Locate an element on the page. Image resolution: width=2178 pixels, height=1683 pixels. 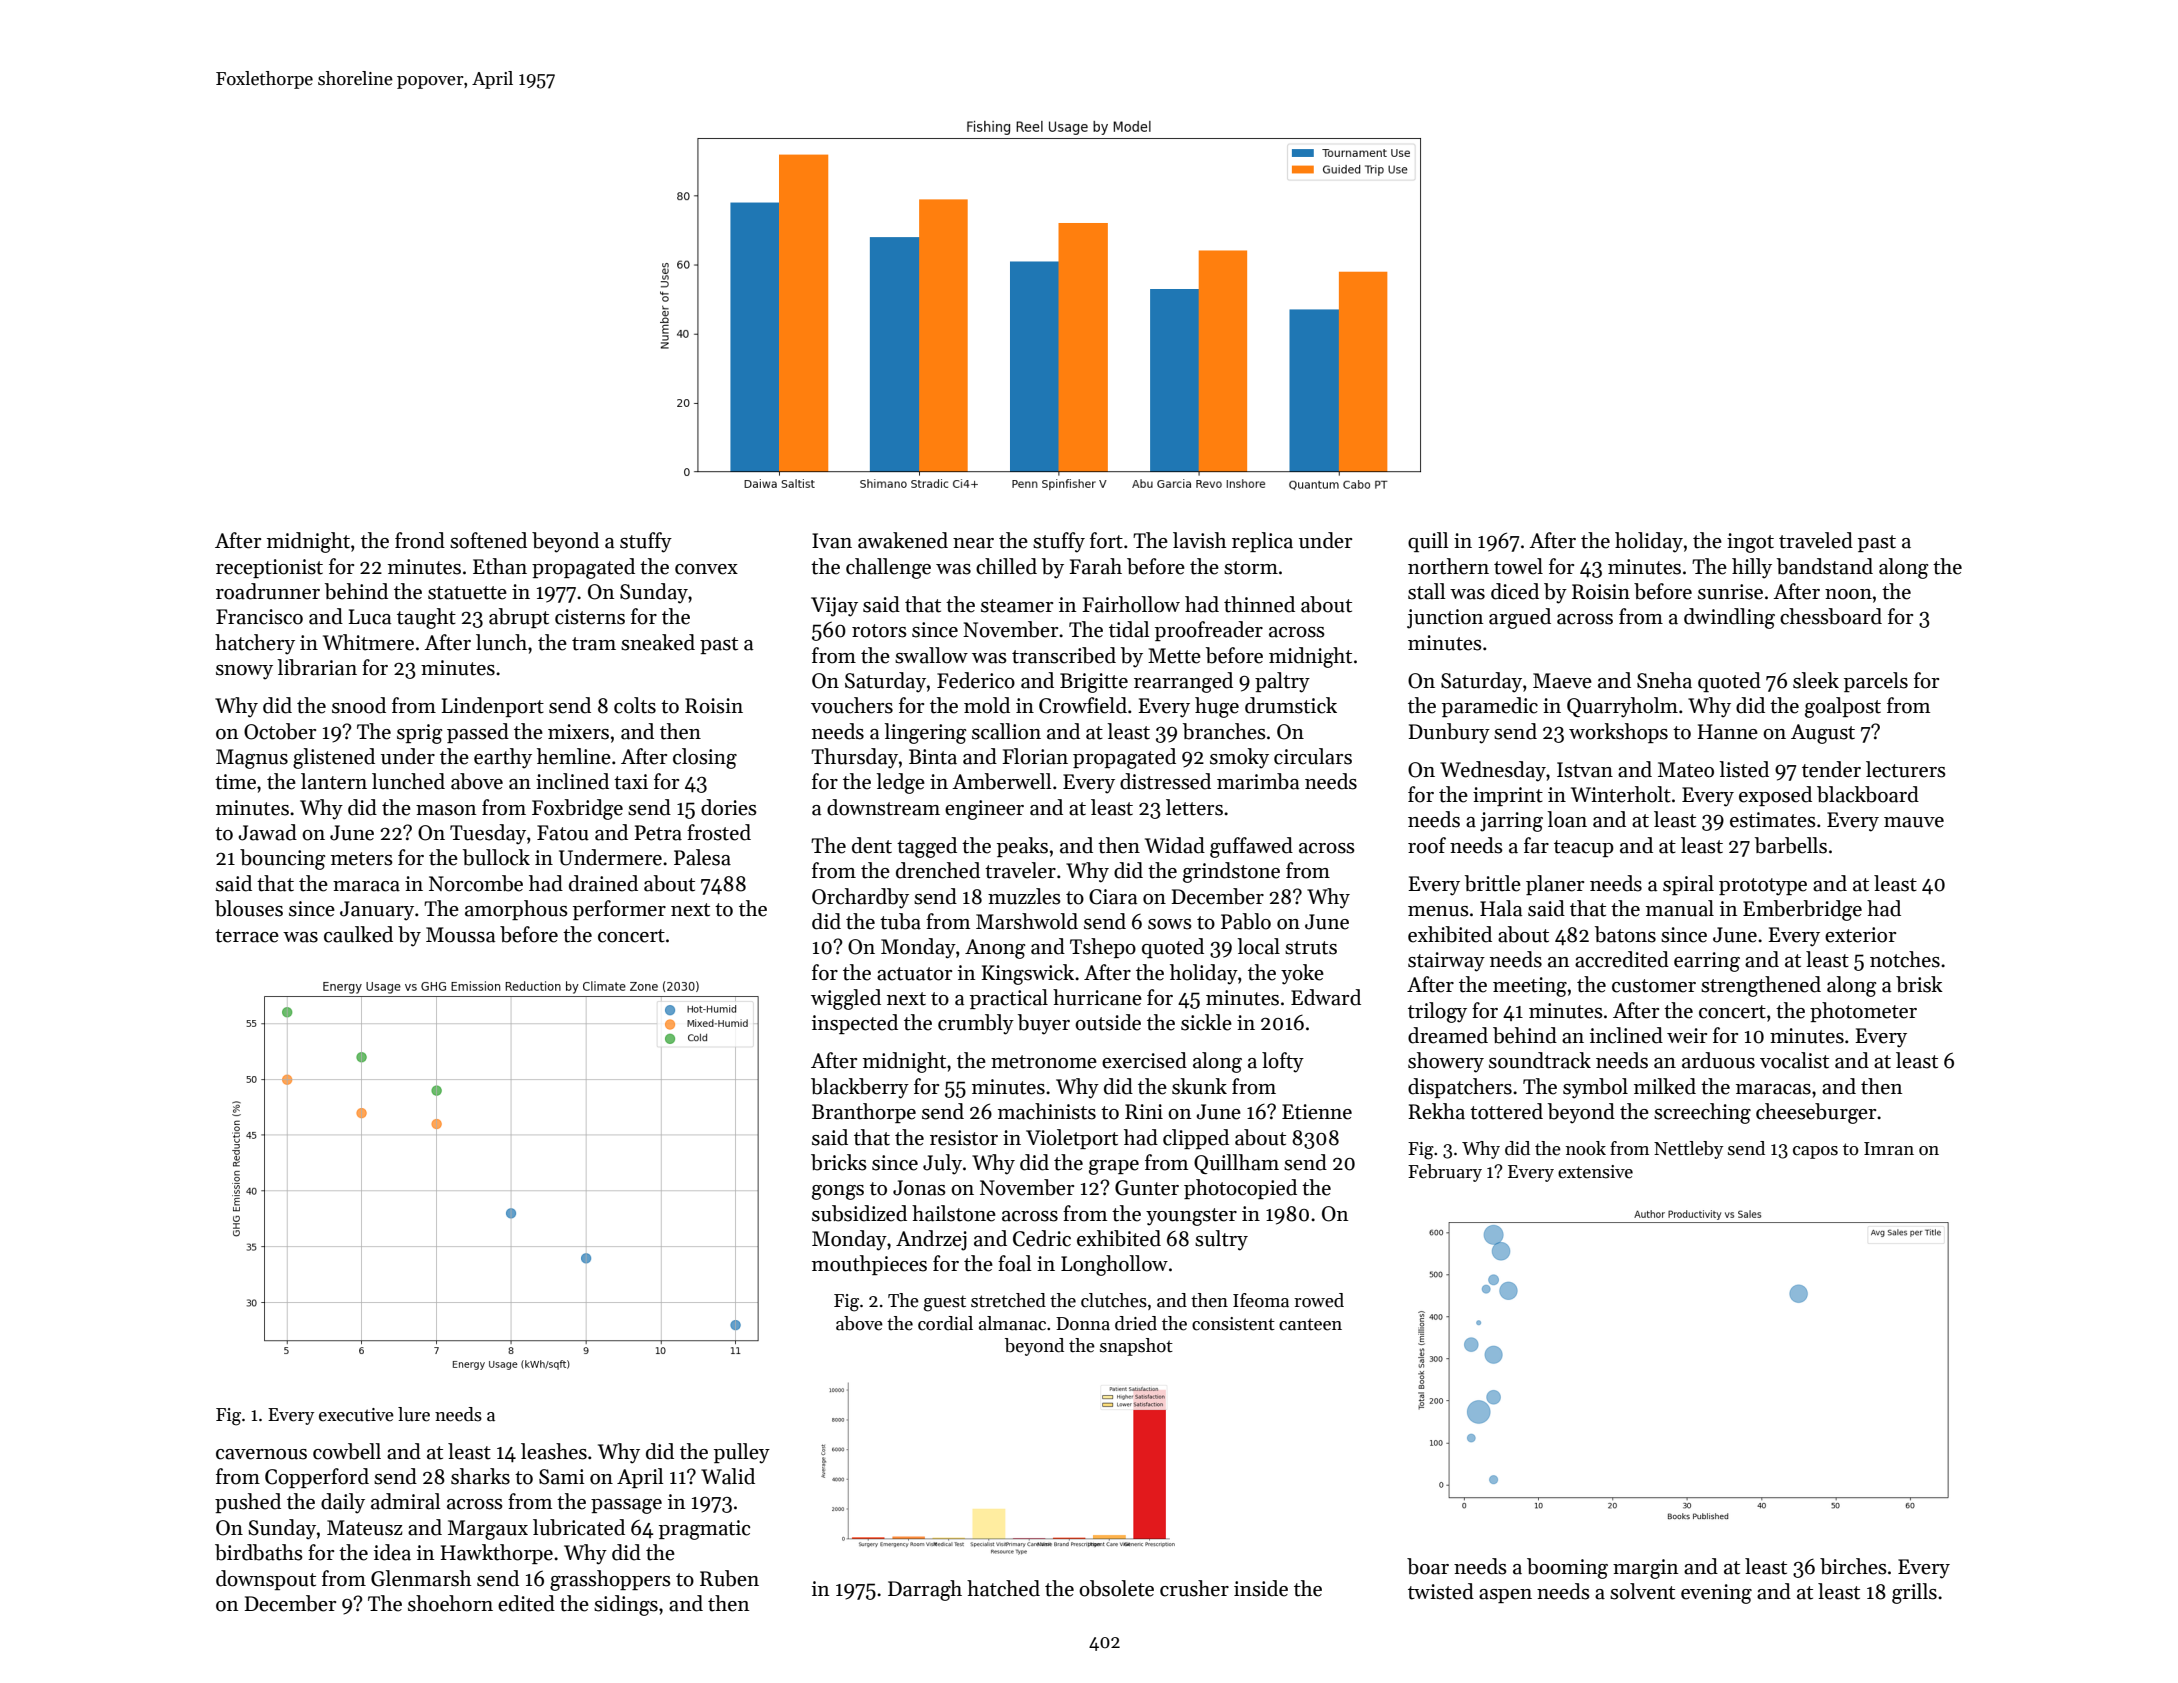
caulked is located at coordinates (358, 934).
